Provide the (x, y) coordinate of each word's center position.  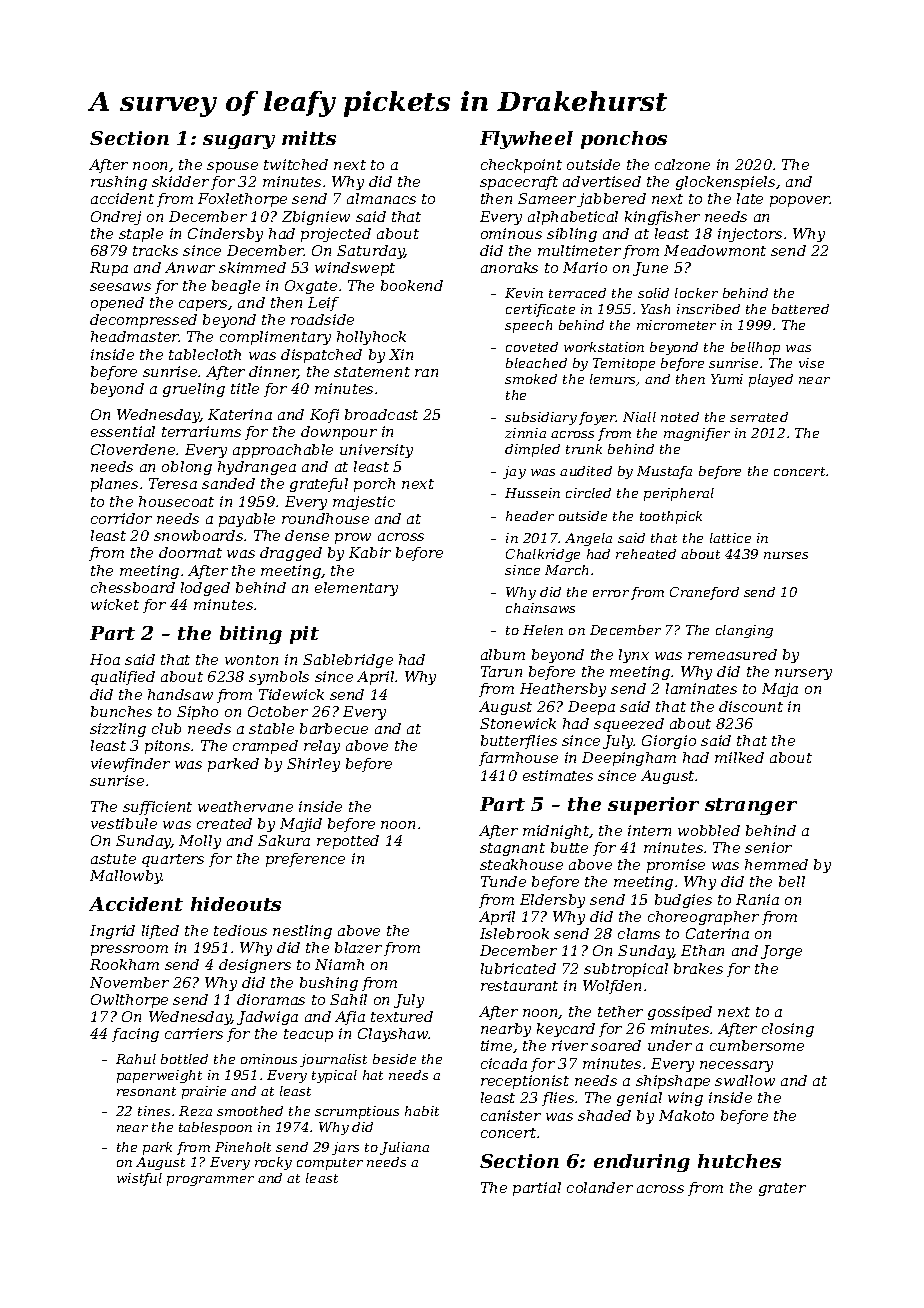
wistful (139, 1179)
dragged (291, 554)
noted (680, 417)
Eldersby (552, 901)
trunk (584, 449)
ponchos (624, 140)
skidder (180, 181)
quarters (173, 860)
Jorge (781, 952)
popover (800, 201)
